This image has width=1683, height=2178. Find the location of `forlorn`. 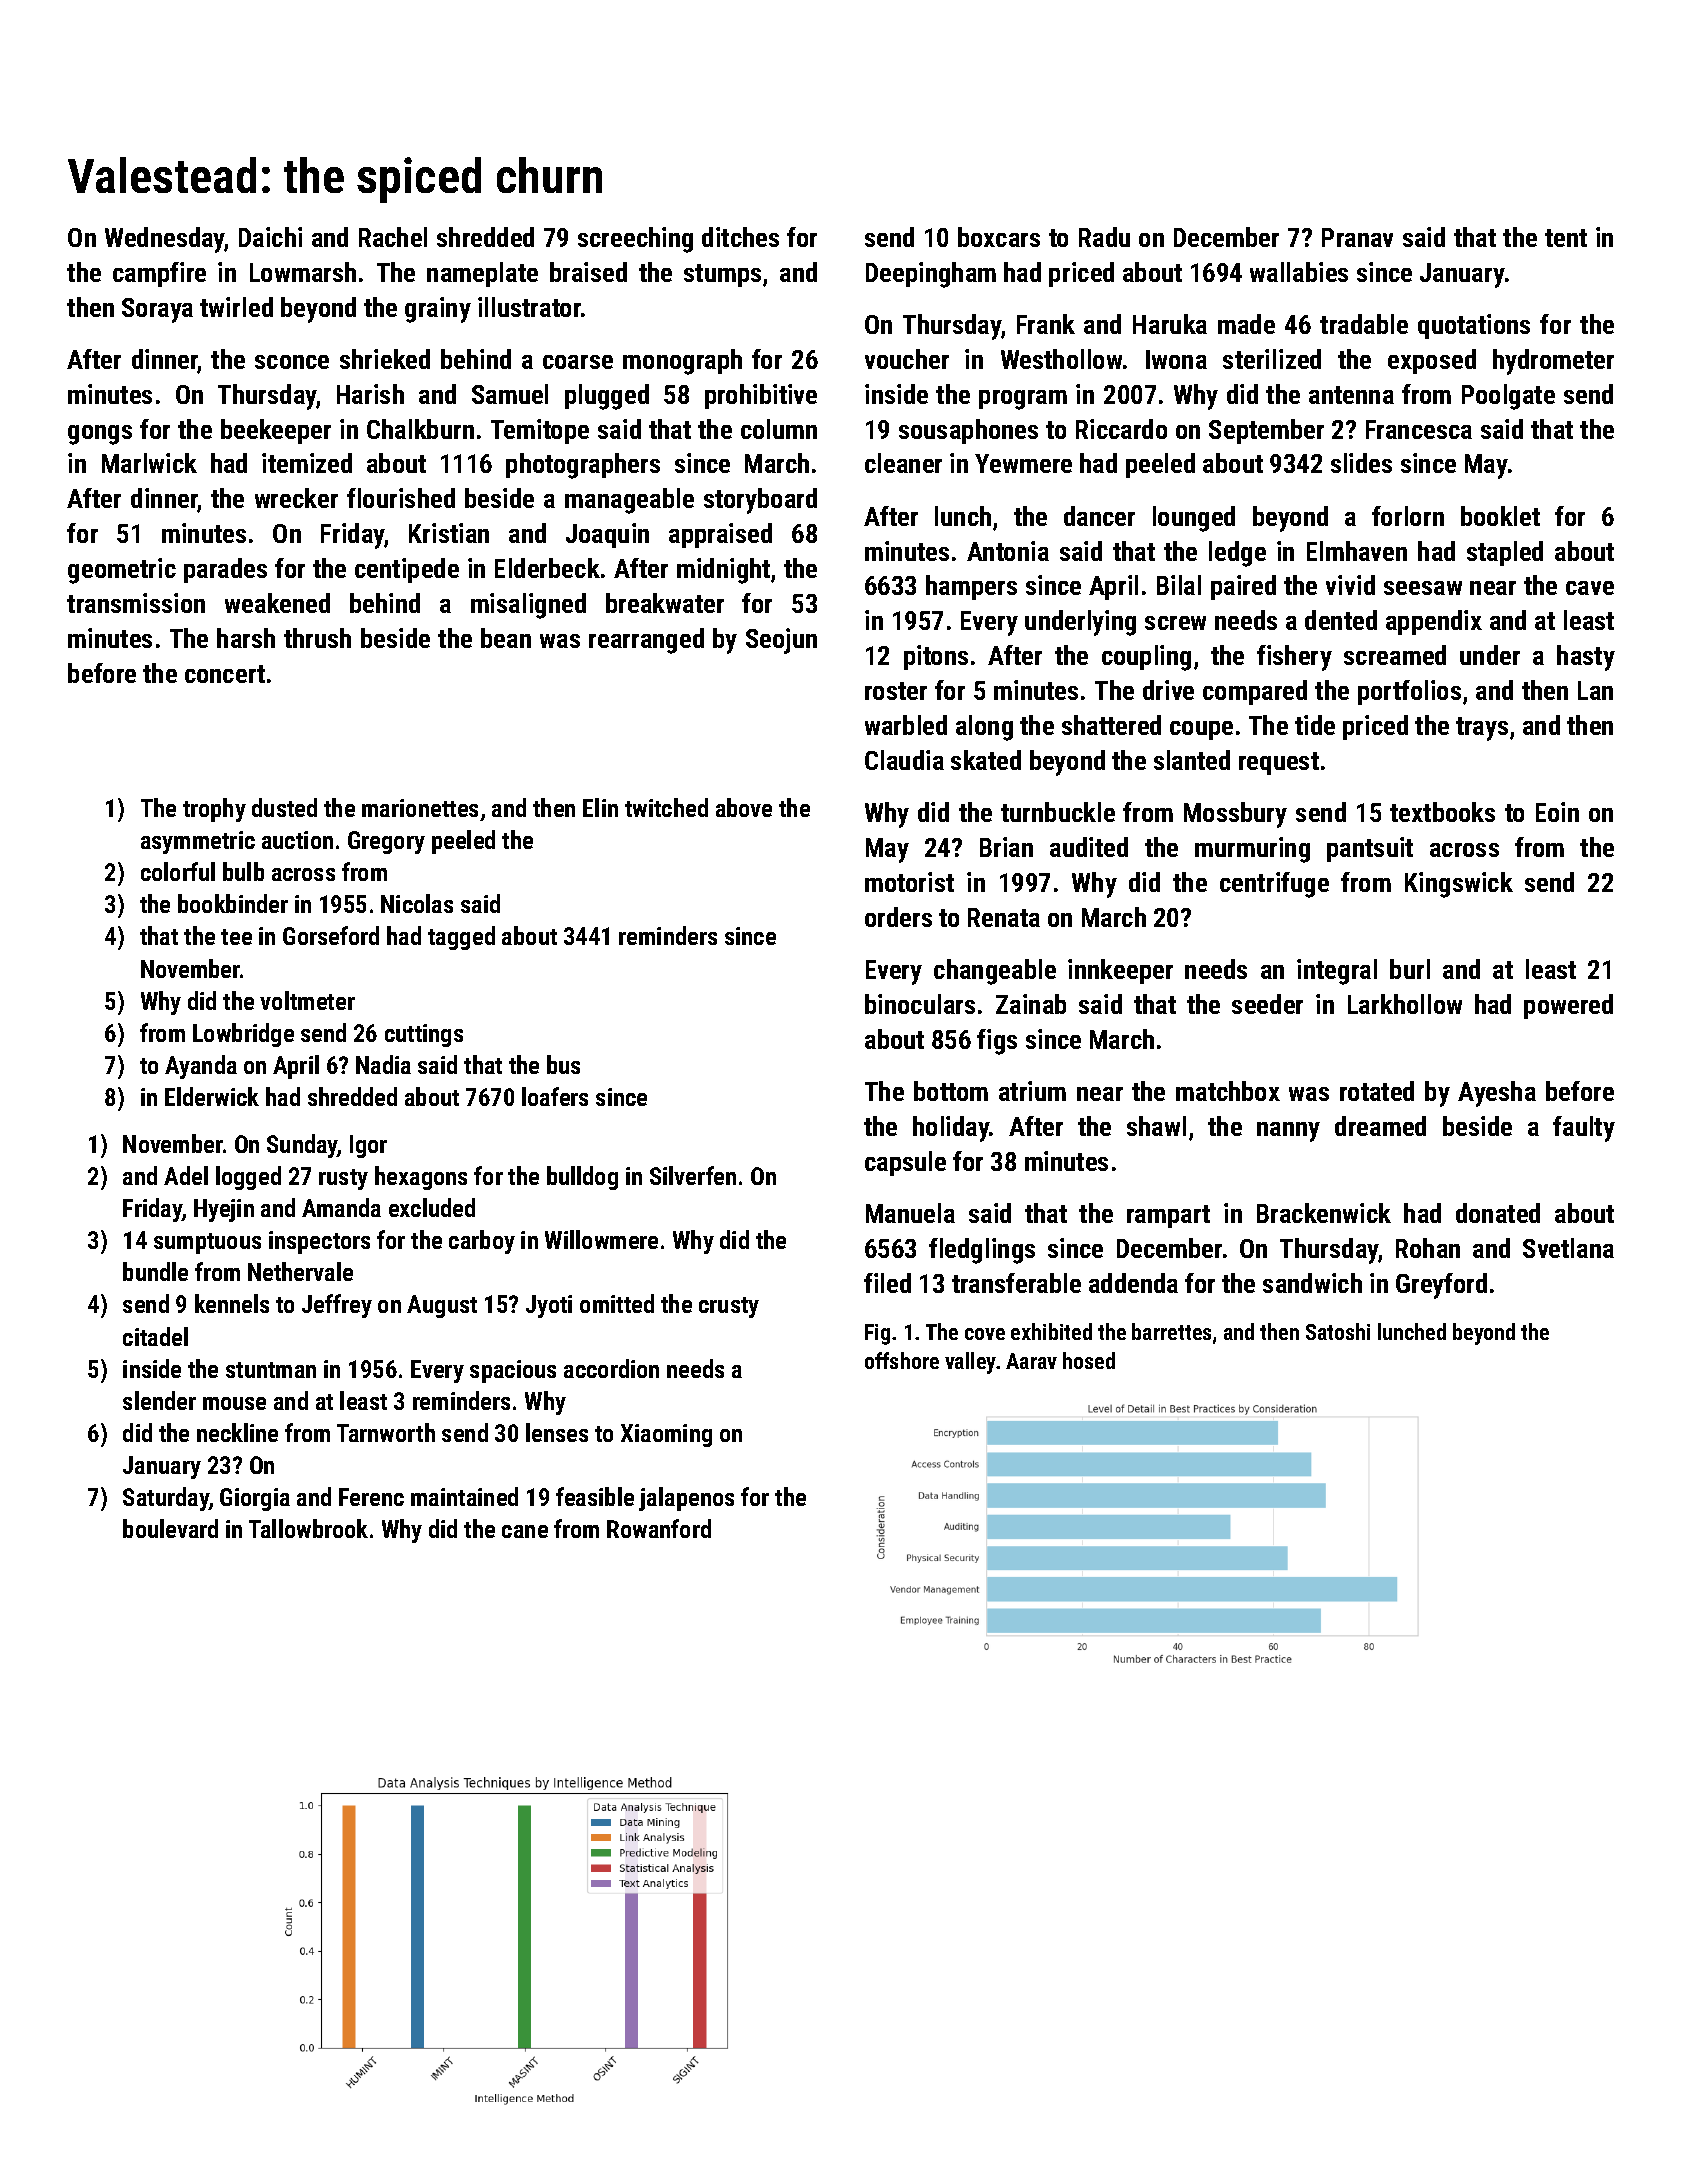

forlorn is located at coordinates (1408, 516).
